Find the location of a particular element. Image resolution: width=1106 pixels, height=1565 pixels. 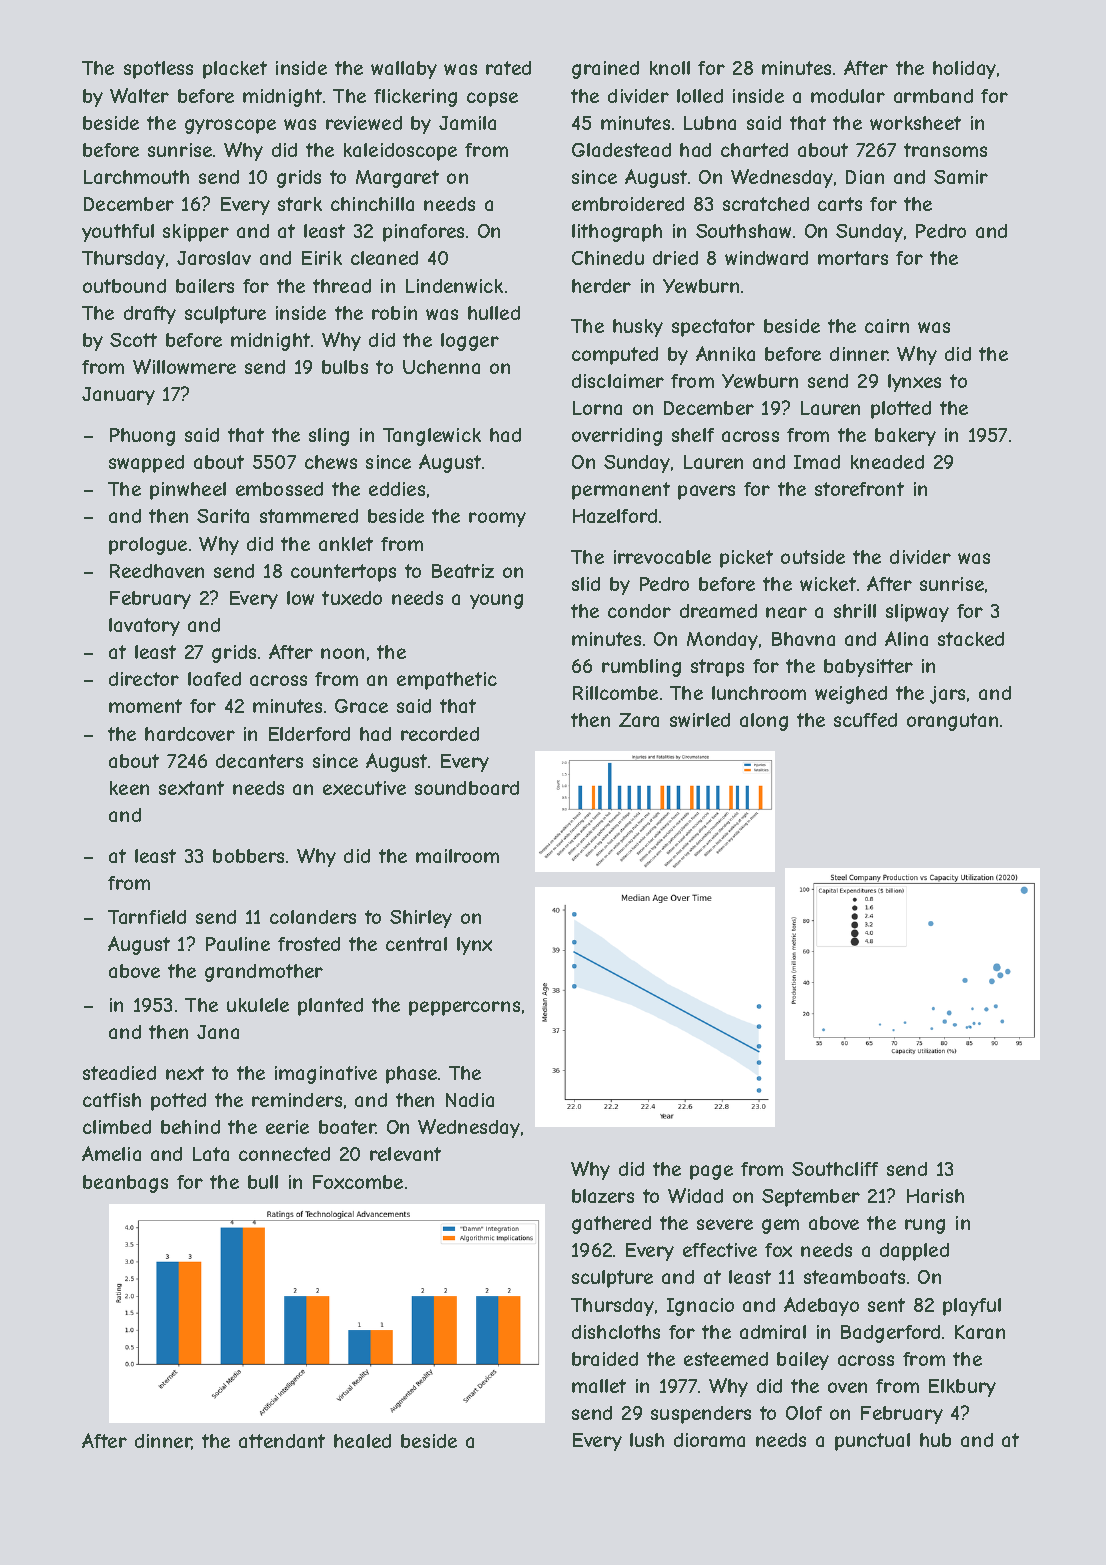

shrill is located at coordinates (855, 611).
